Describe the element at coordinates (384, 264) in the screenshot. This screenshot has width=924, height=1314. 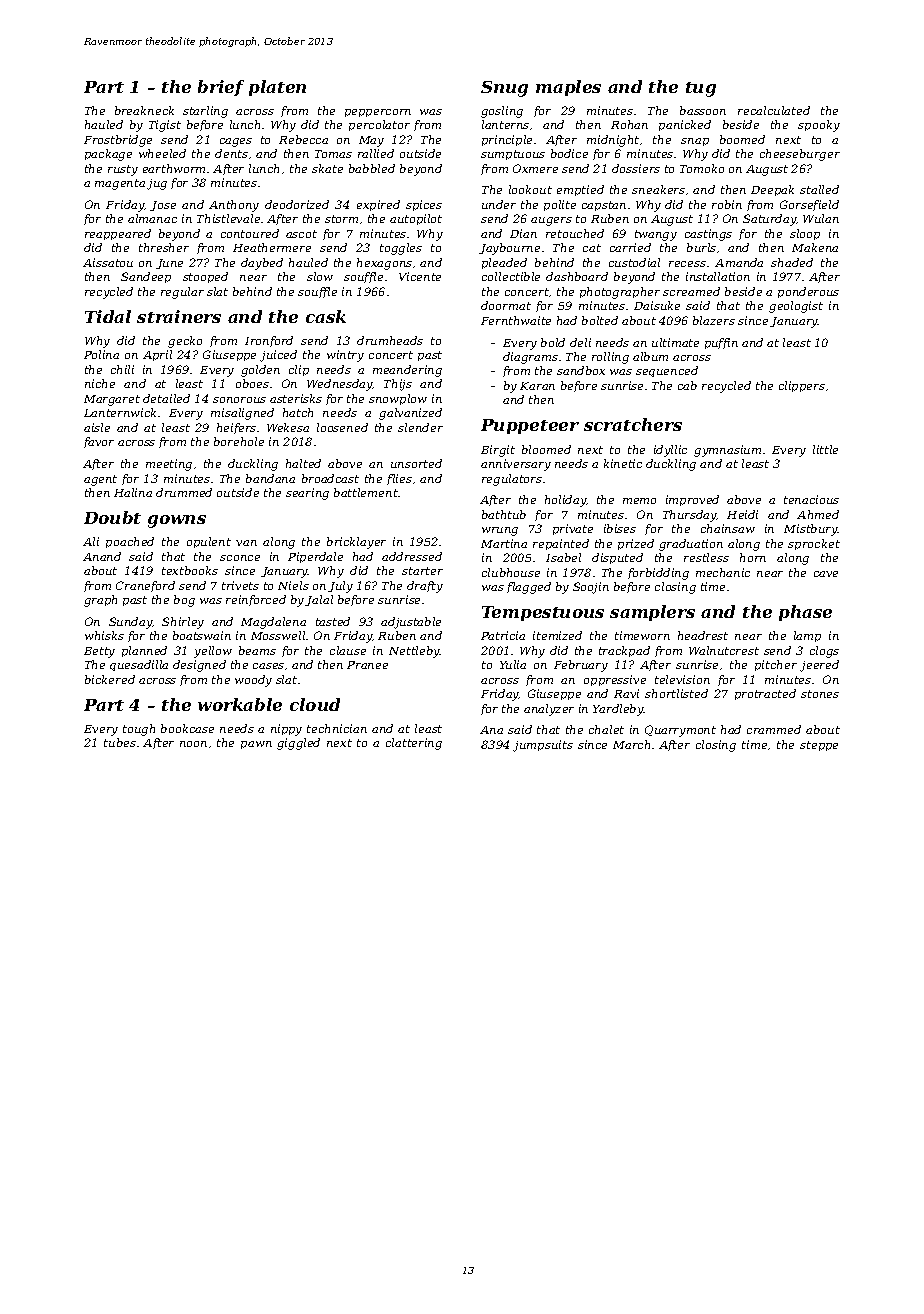
I see `hexagons` at that location.
